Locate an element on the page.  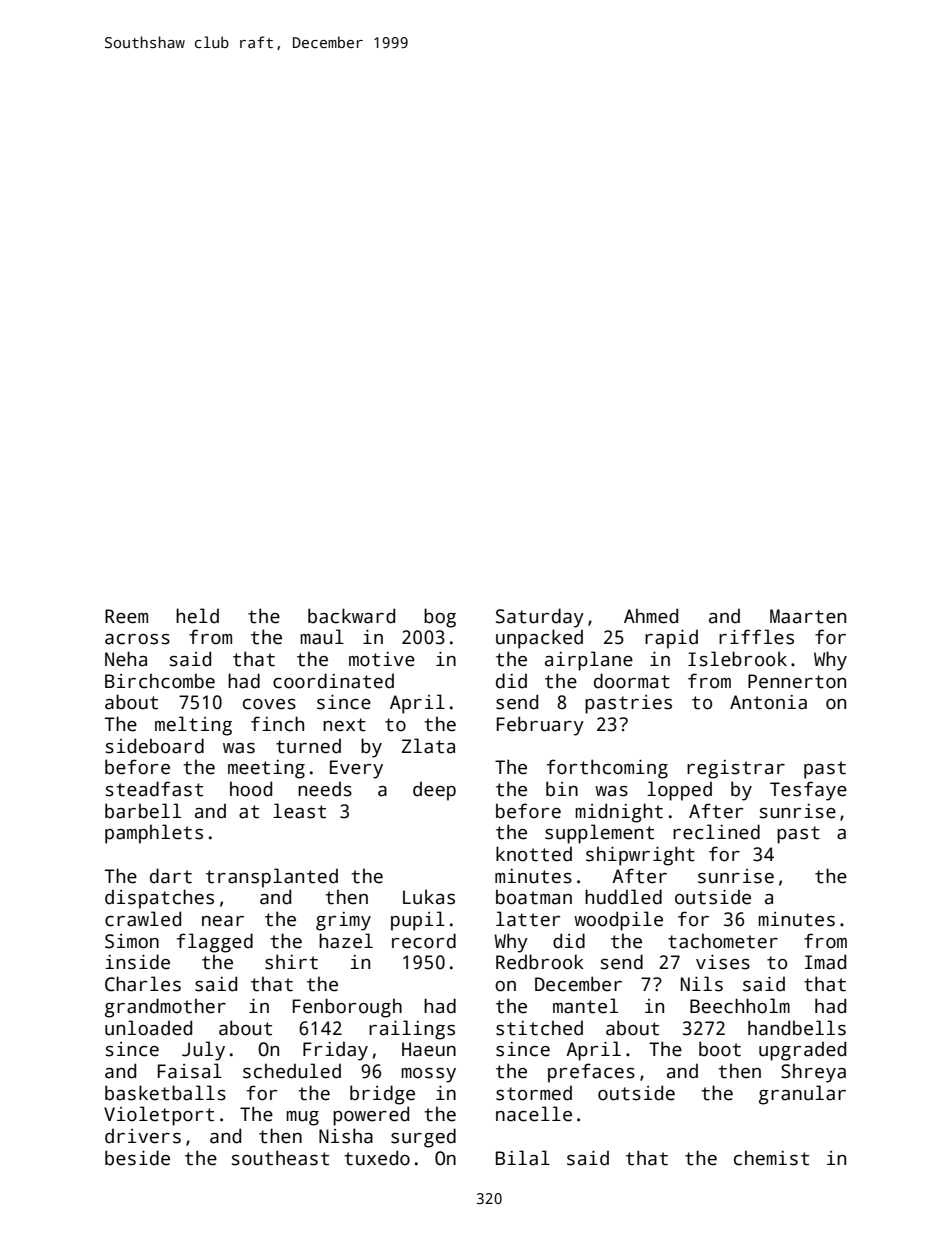
Saturday is located at coordinates (540, 618).
